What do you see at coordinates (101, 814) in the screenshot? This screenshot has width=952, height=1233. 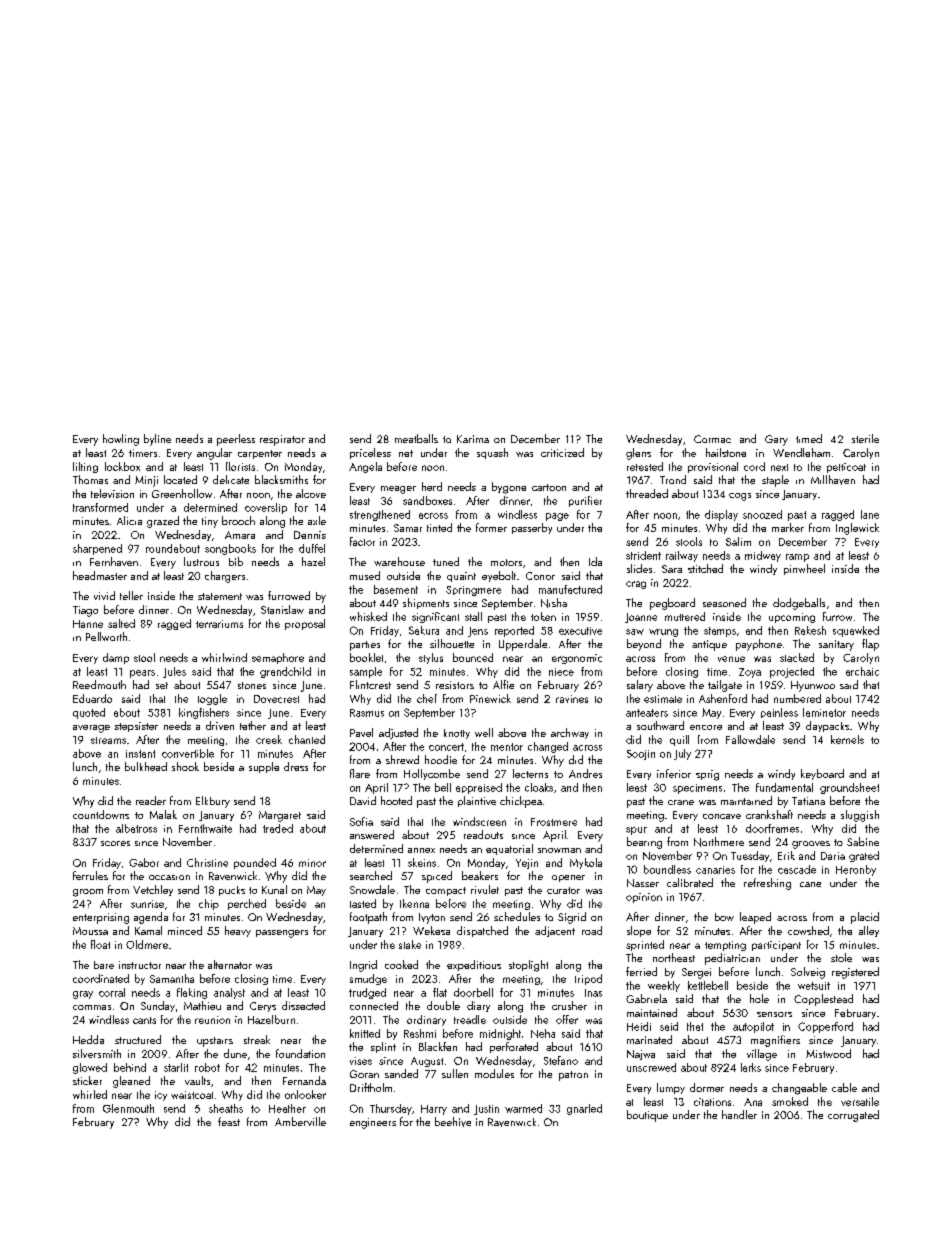 I see `countdowns` at bounding box center [101, 814].
